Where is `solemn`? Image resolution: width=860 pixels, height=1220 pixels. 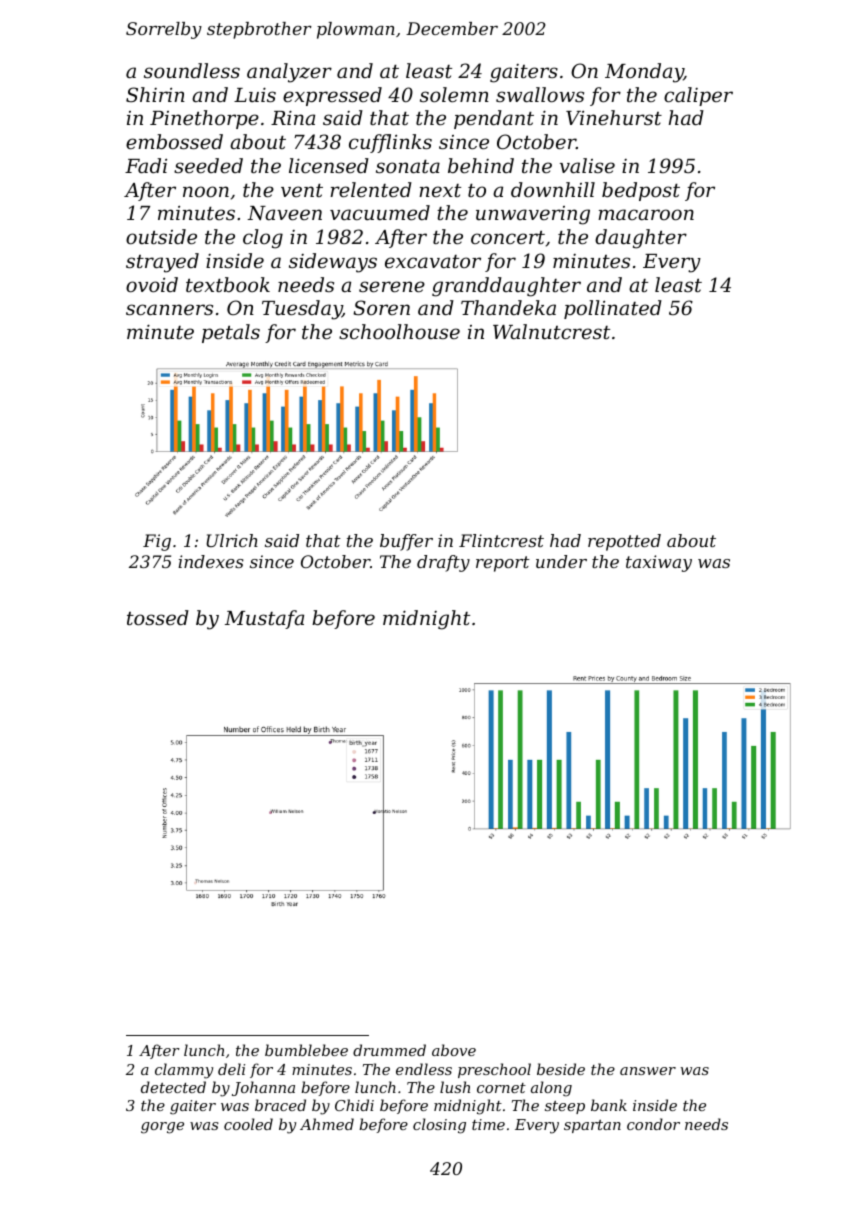
solemn is located at coordinates (454, 94).
